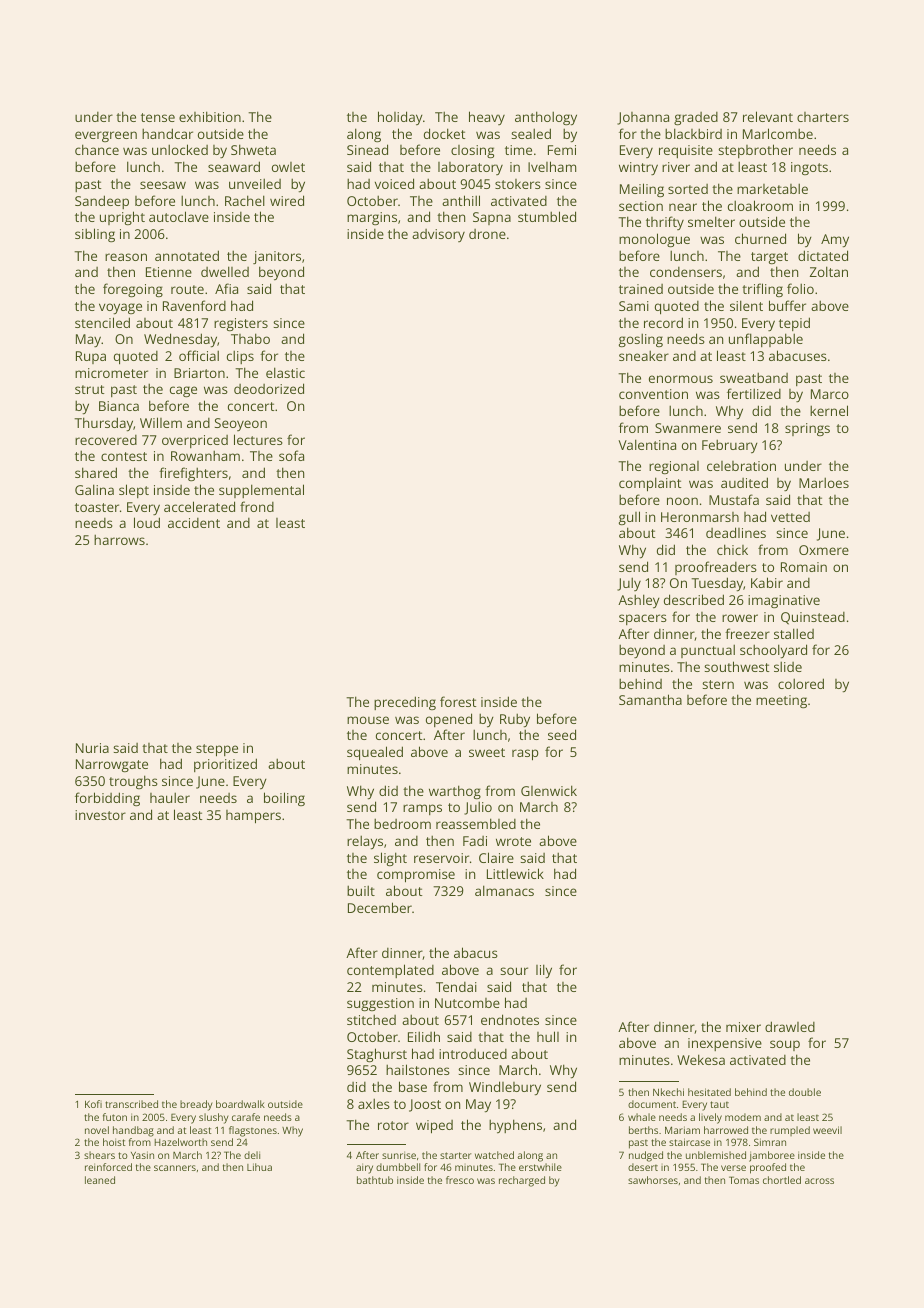 The image size is (924, 1308). I want to click on Kofi, so click(93, 1104).
